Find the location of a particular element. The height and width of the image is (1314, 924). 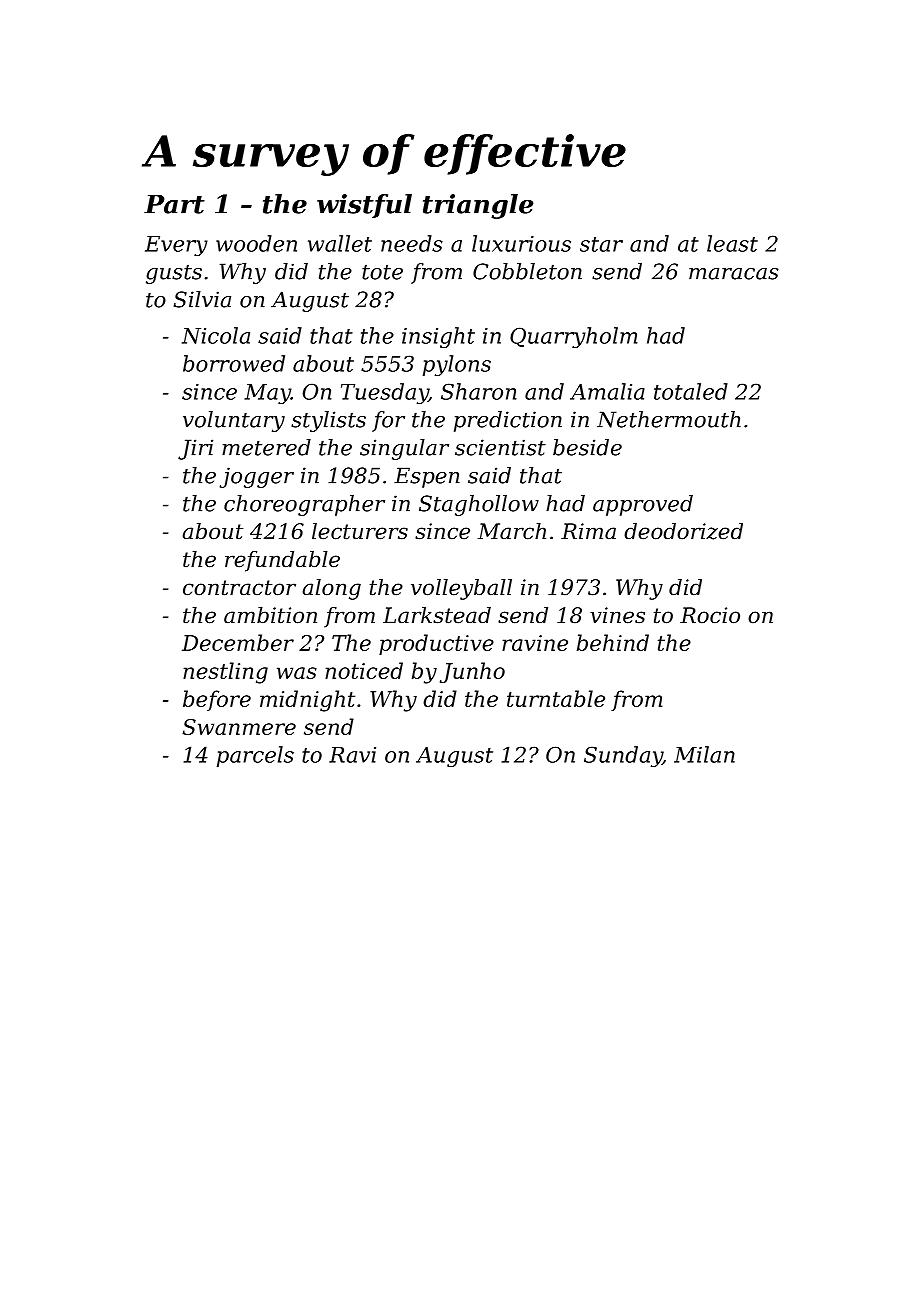

Rocio is located at coordinates (710, 615).
